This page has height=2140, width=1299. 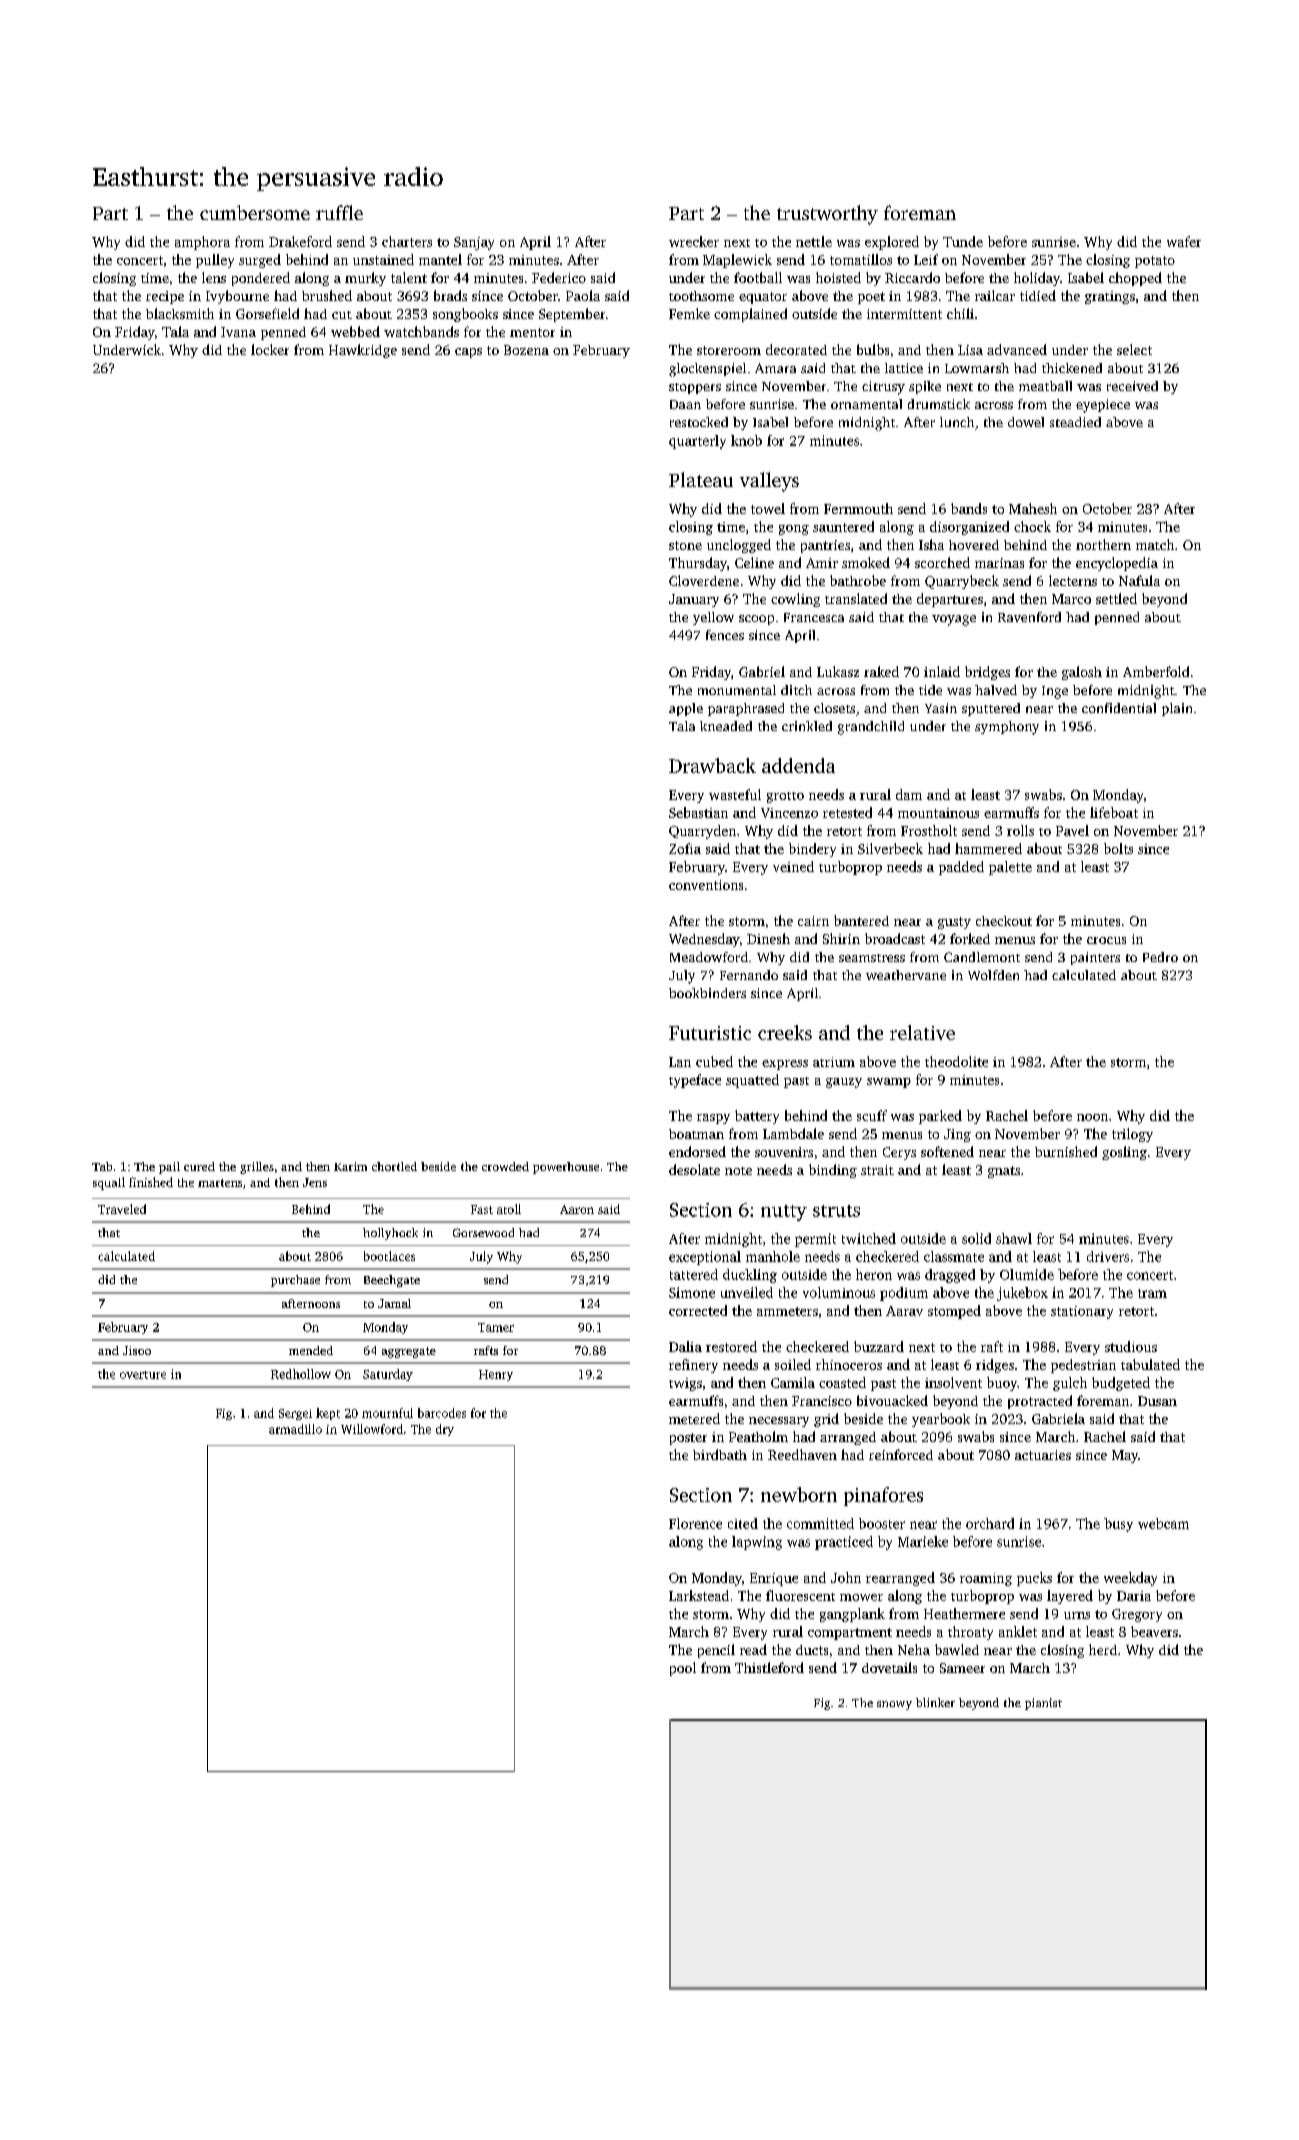 What do you see at coordinates (1156, 671) in the page?
I see `Amberfold` at bounding box center [1156, 671].
